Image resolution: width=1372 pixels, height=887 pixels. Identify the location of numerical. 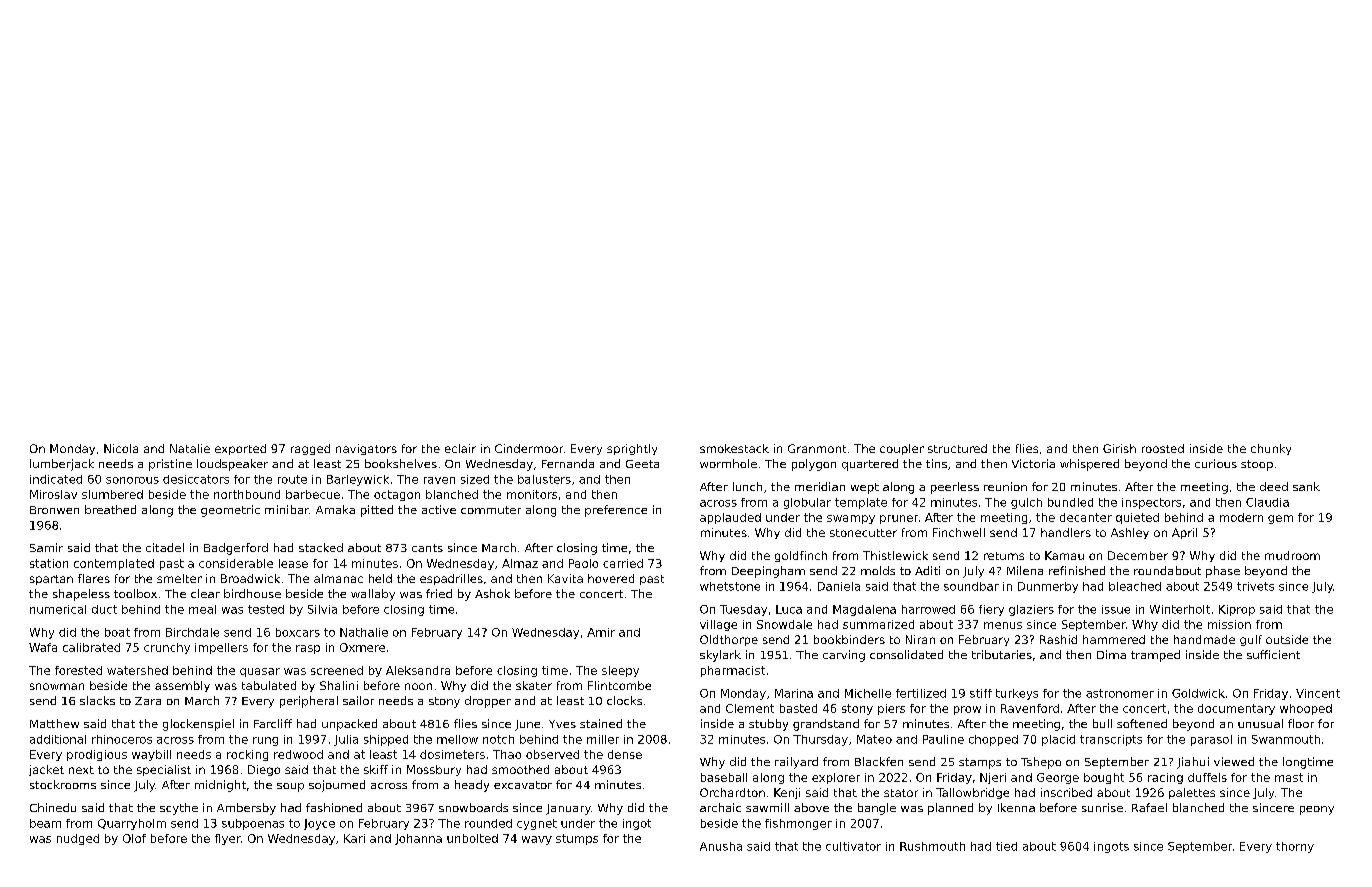
(58, 609).
